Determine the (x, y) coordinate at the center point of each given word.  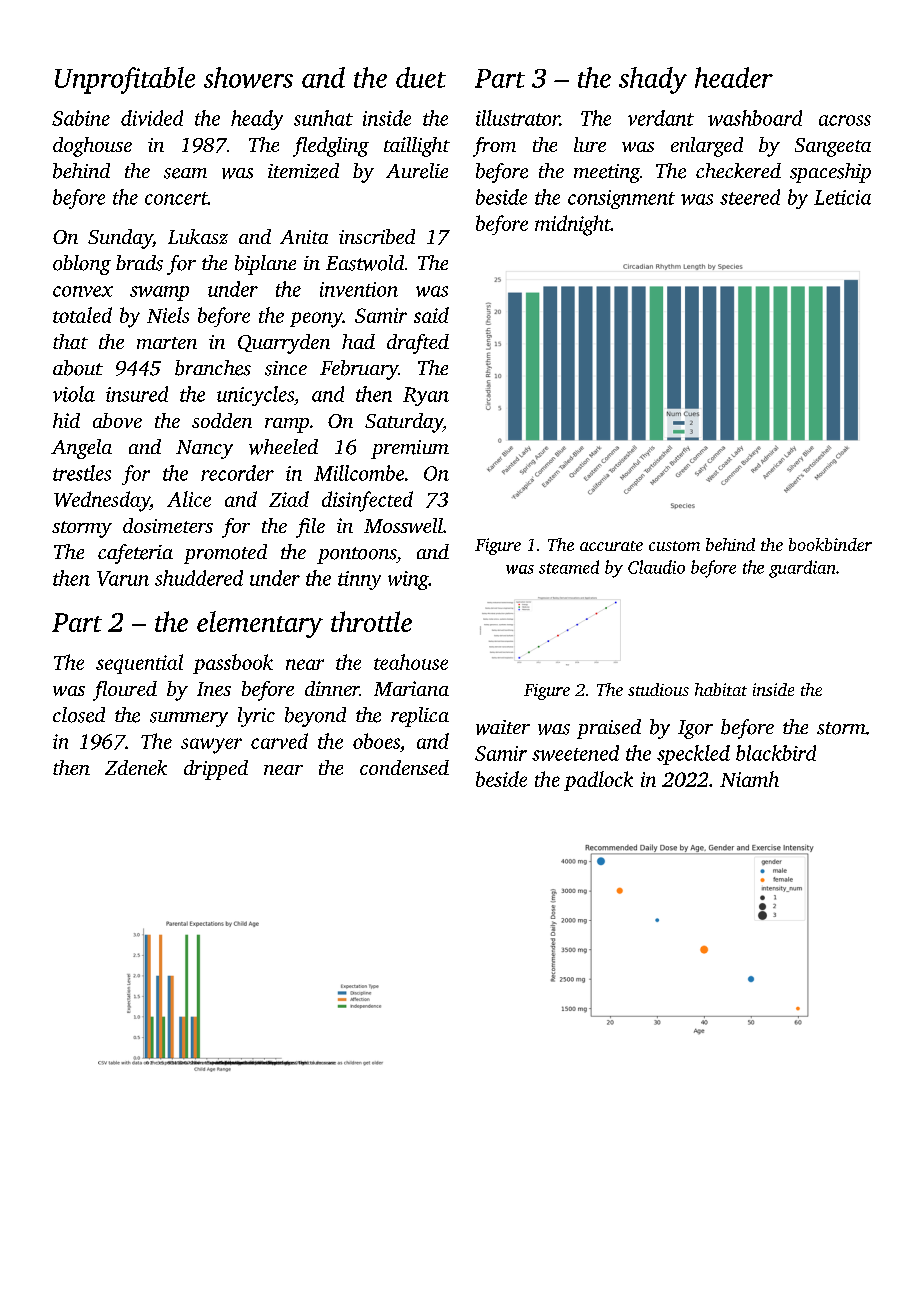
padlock (598, 781)
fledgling (331, 147)
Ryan (426, 396)
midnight (573, 225)
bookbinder (830, 544)
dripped (216, 770)
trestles (82, 473)
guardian (802, 569)
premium (410, 449)
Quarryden (284, 344)
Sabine (81, 118)
